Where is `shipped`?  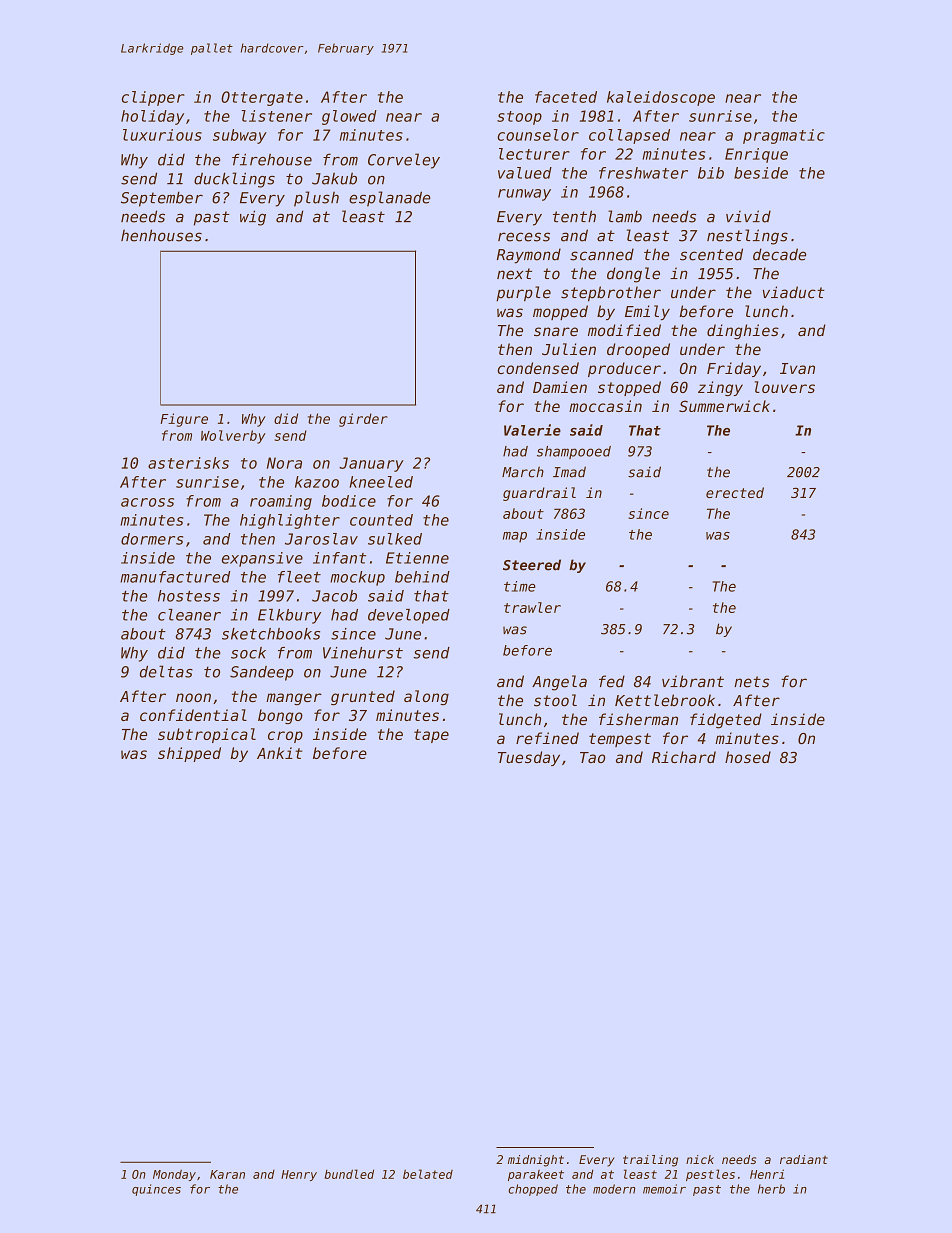
shipped is located at coordinates (189, 754).
